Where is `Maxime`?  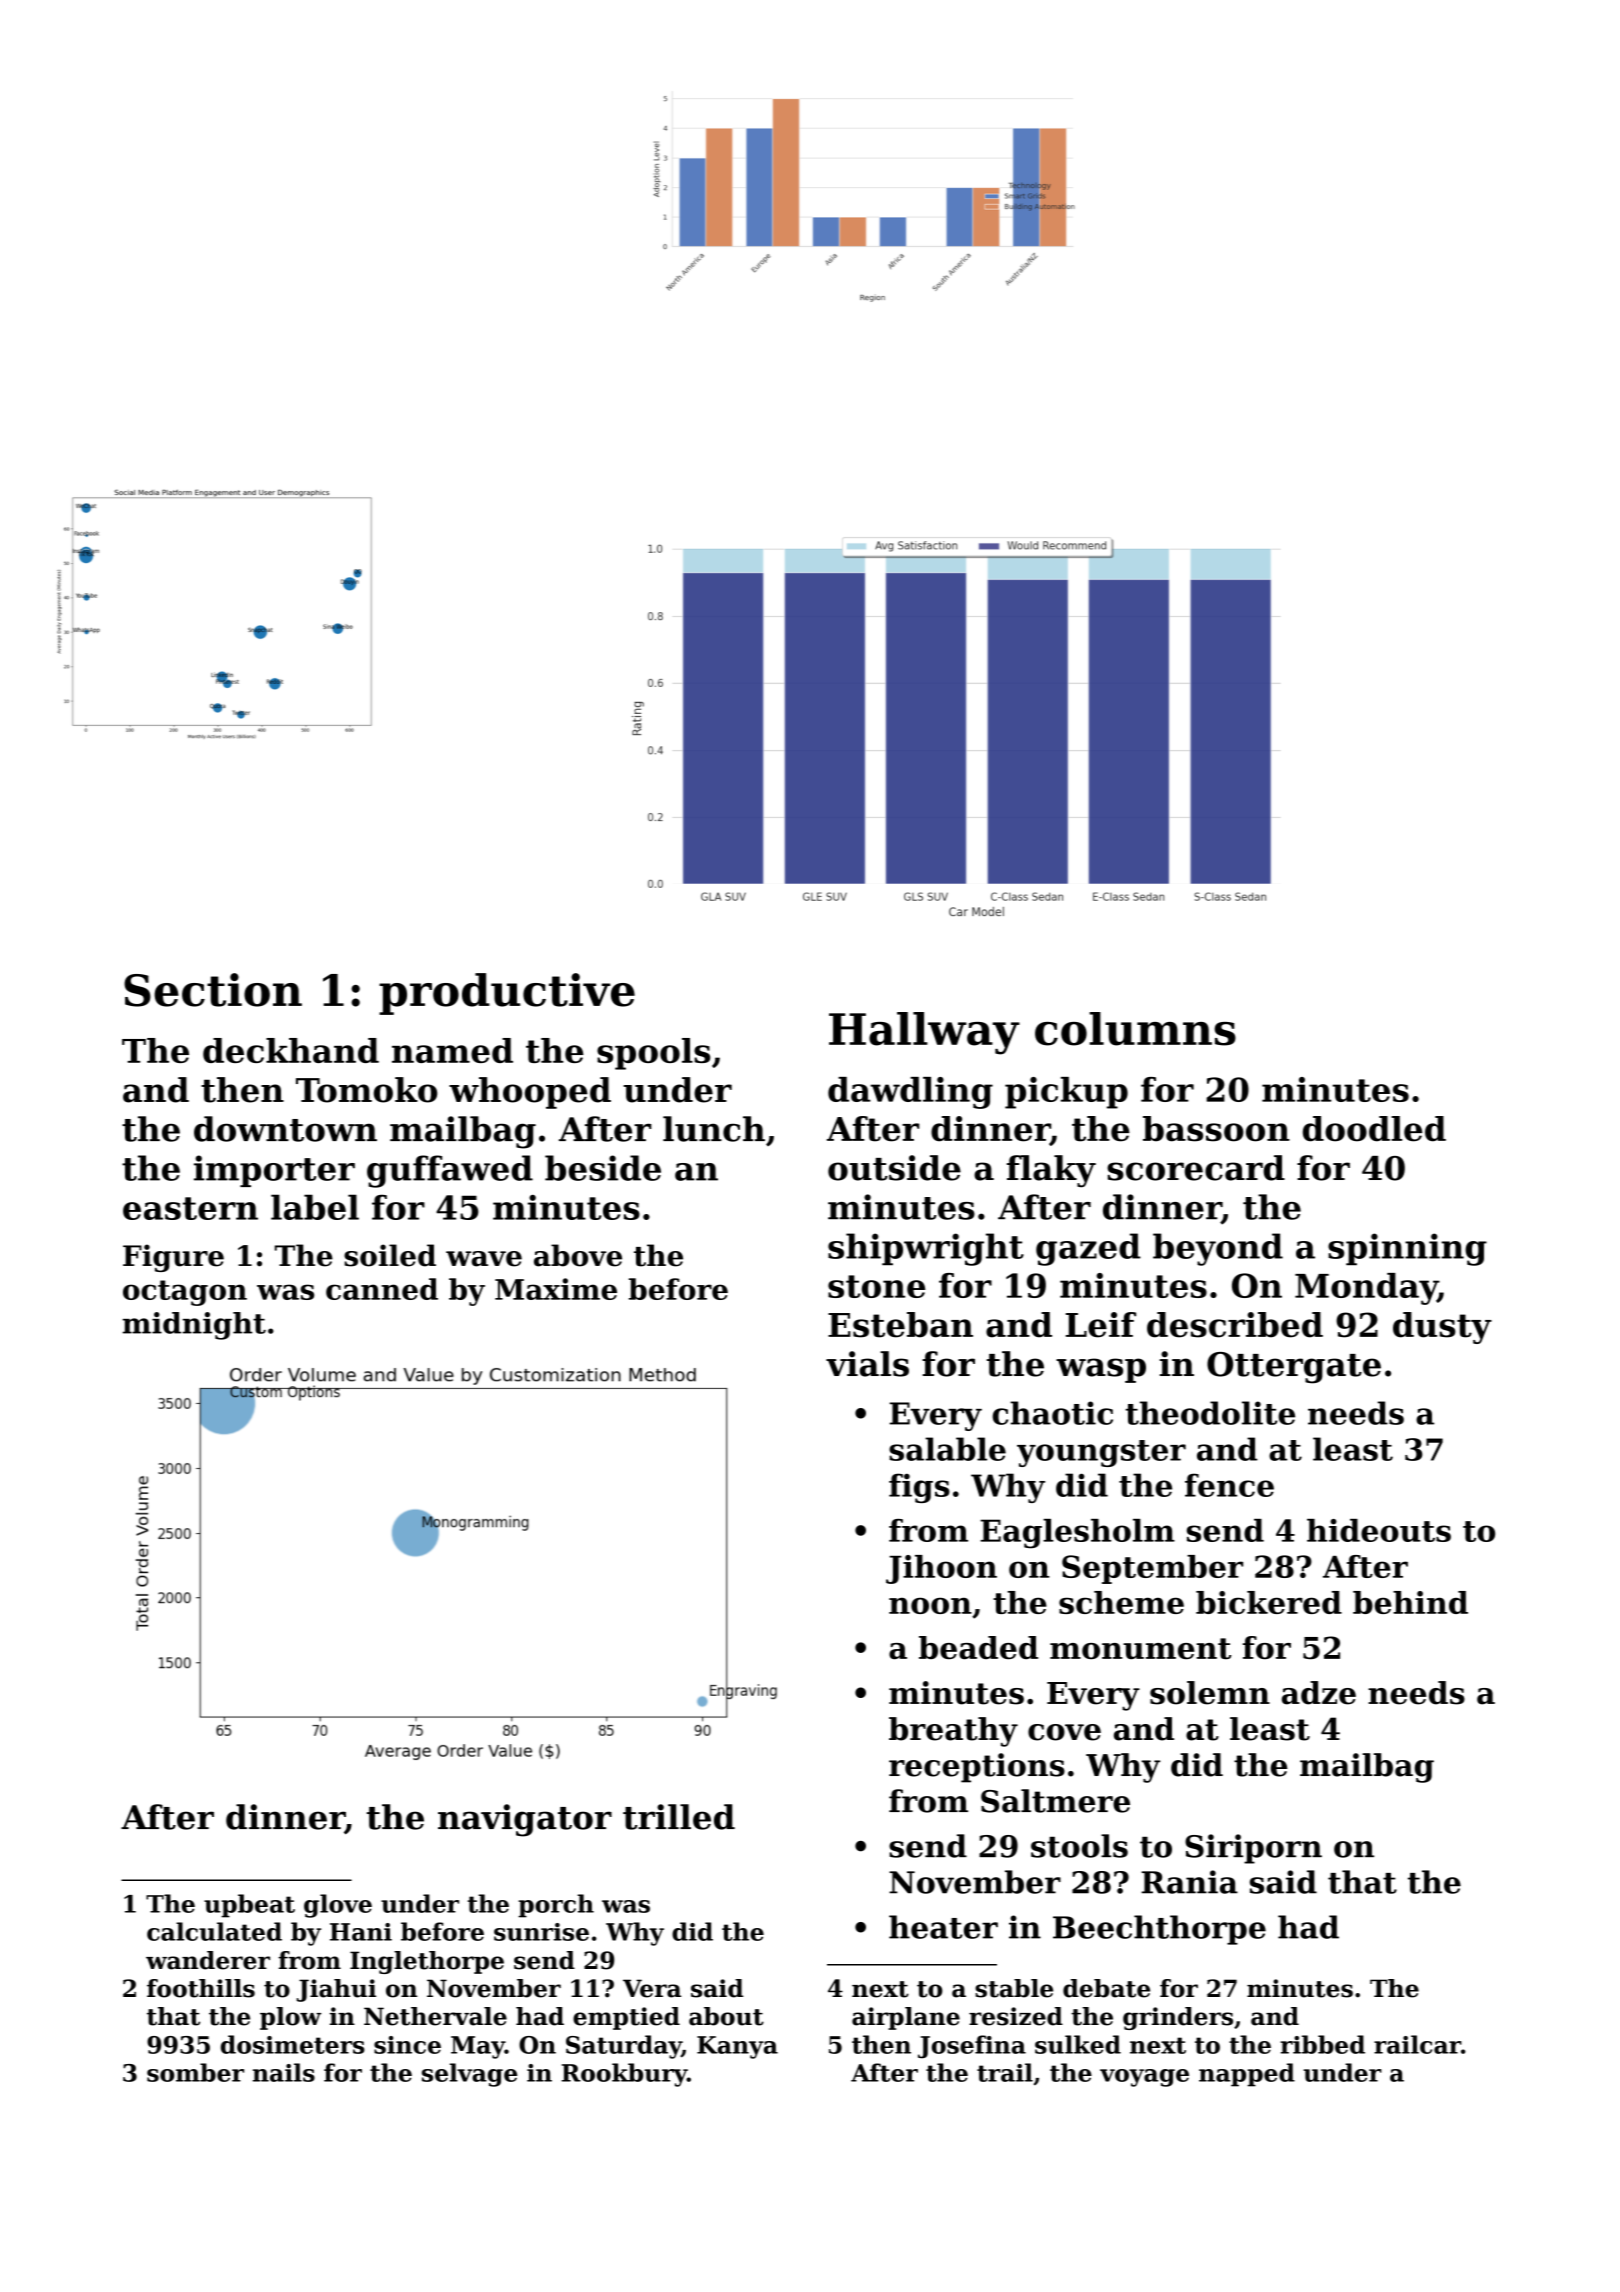 Maxime is located at coordinates (556, 1289).
